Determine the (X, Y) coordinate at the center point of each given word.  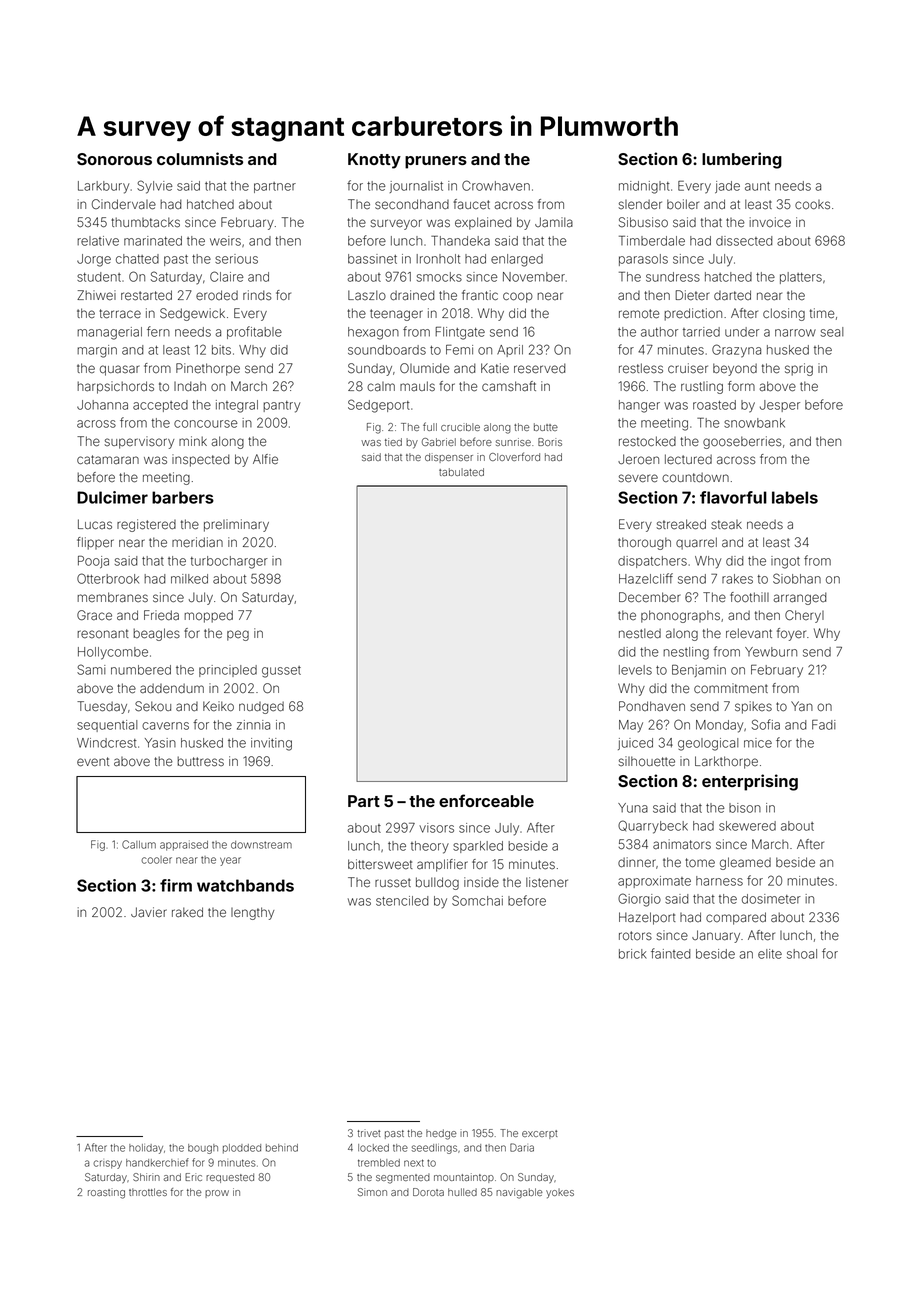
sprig (799, 369)
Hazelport (647, 918)
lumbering (742, 160)
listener (547, 882)
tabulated (461, 472)
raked (187, 912)
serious (236, 259)
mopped (208, 616)
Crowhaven (496, 185)
